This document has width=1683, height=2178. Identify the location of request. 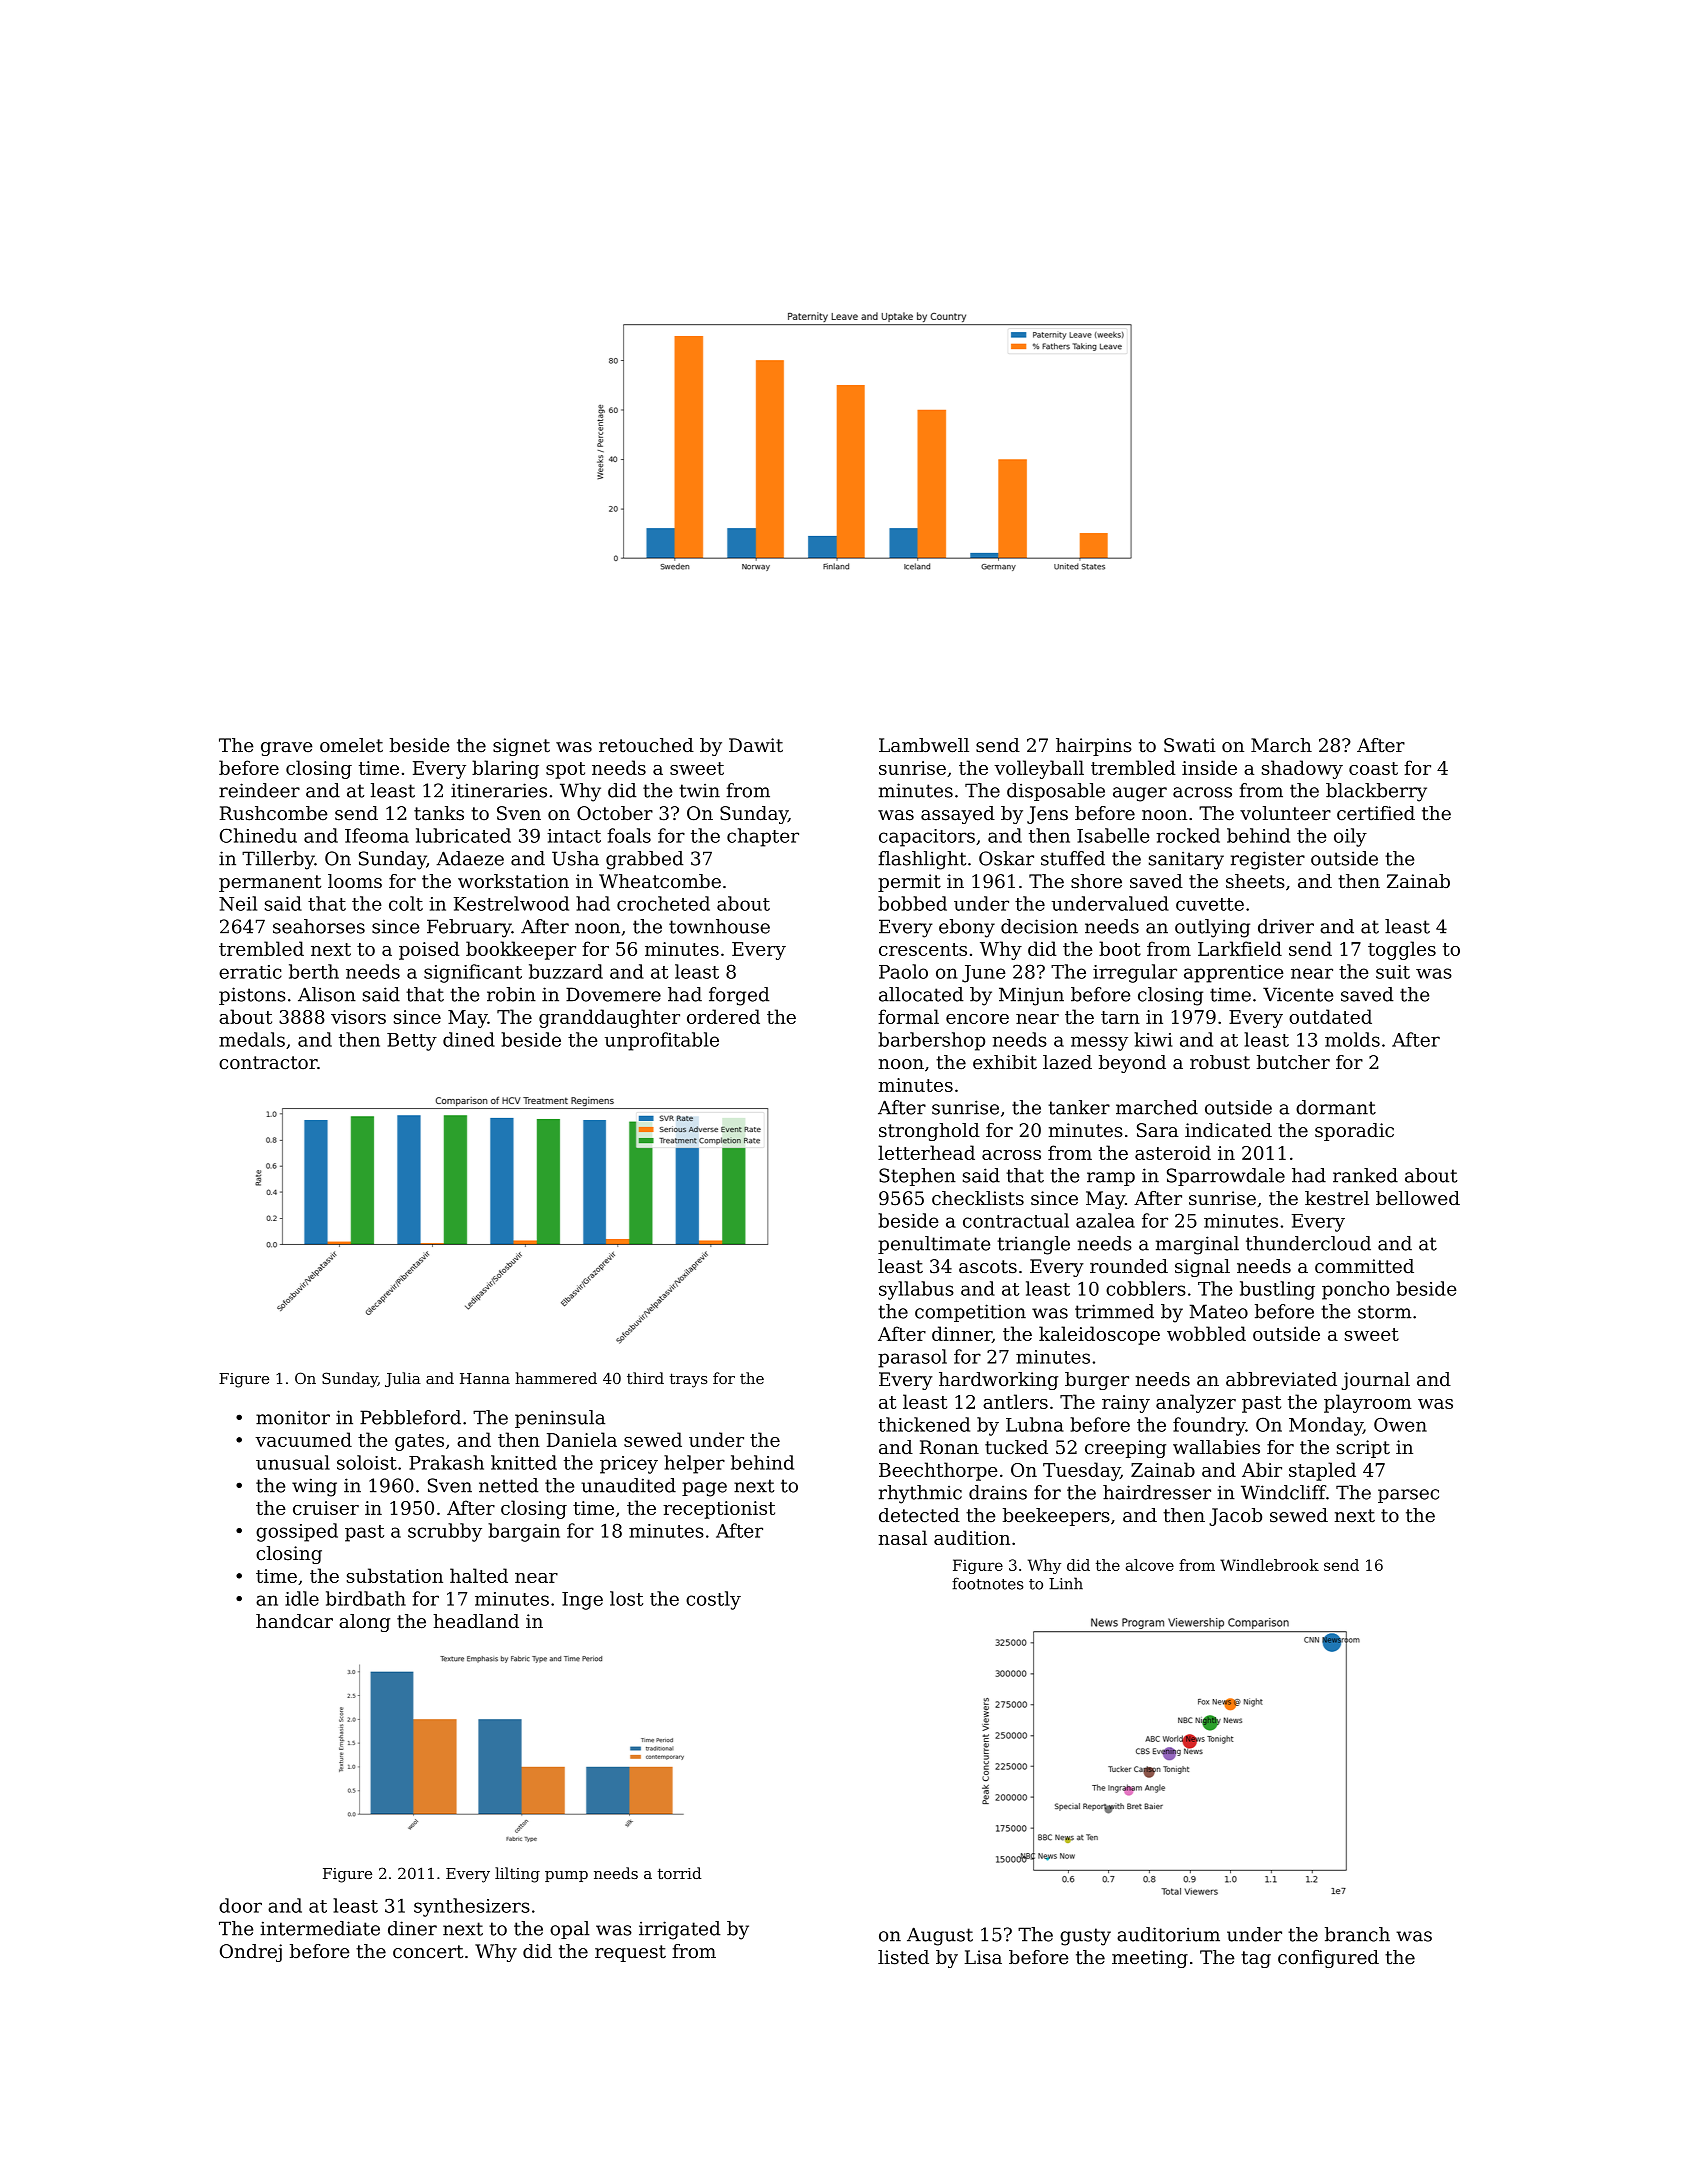
(630, 1953).
